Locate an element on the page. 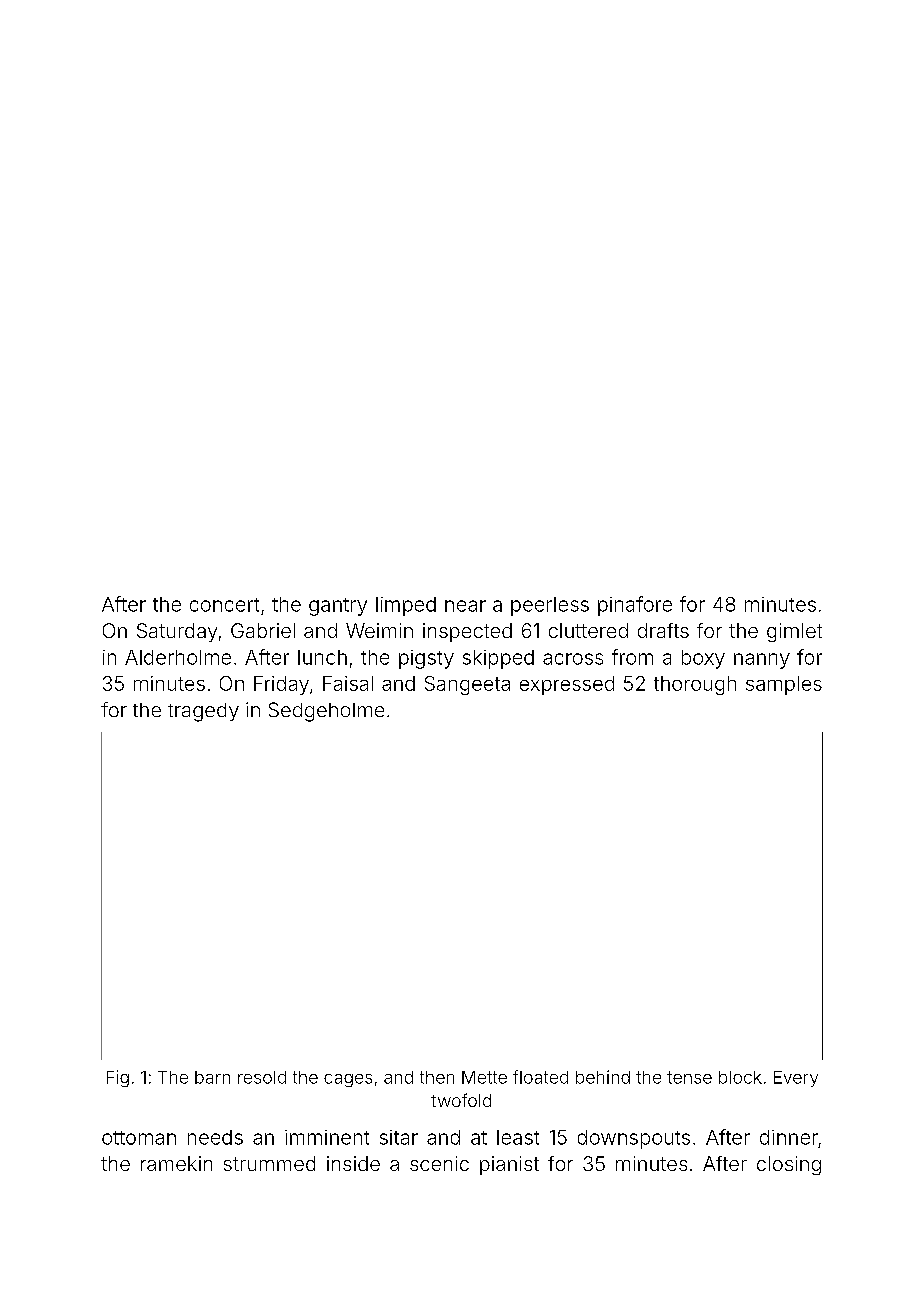 This page has width=924, height=1308. expressed is located at coordinates (567, 685).
